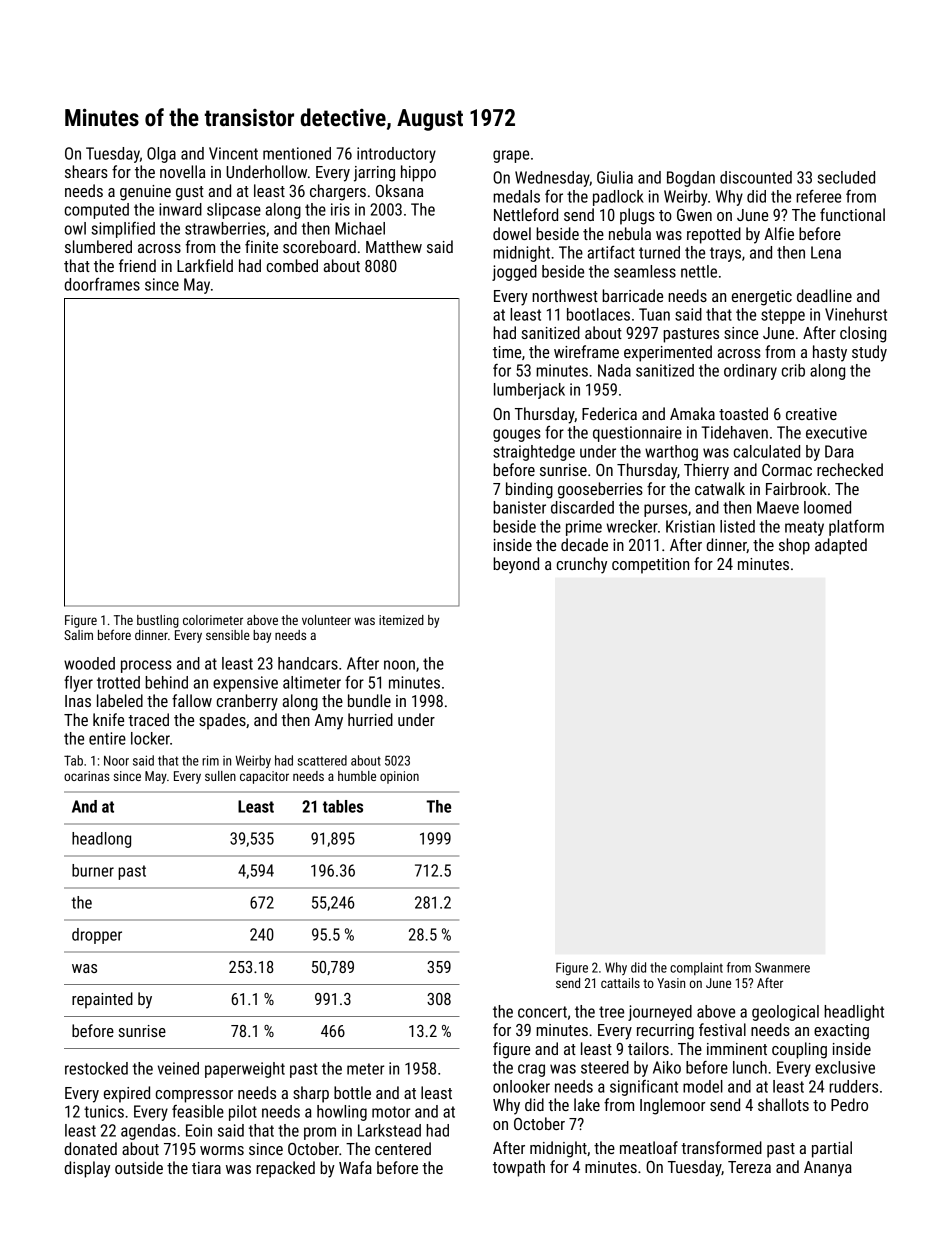  Describe the element at coordinates (516, 196) in the screenshot. I see `medals` at that location.
